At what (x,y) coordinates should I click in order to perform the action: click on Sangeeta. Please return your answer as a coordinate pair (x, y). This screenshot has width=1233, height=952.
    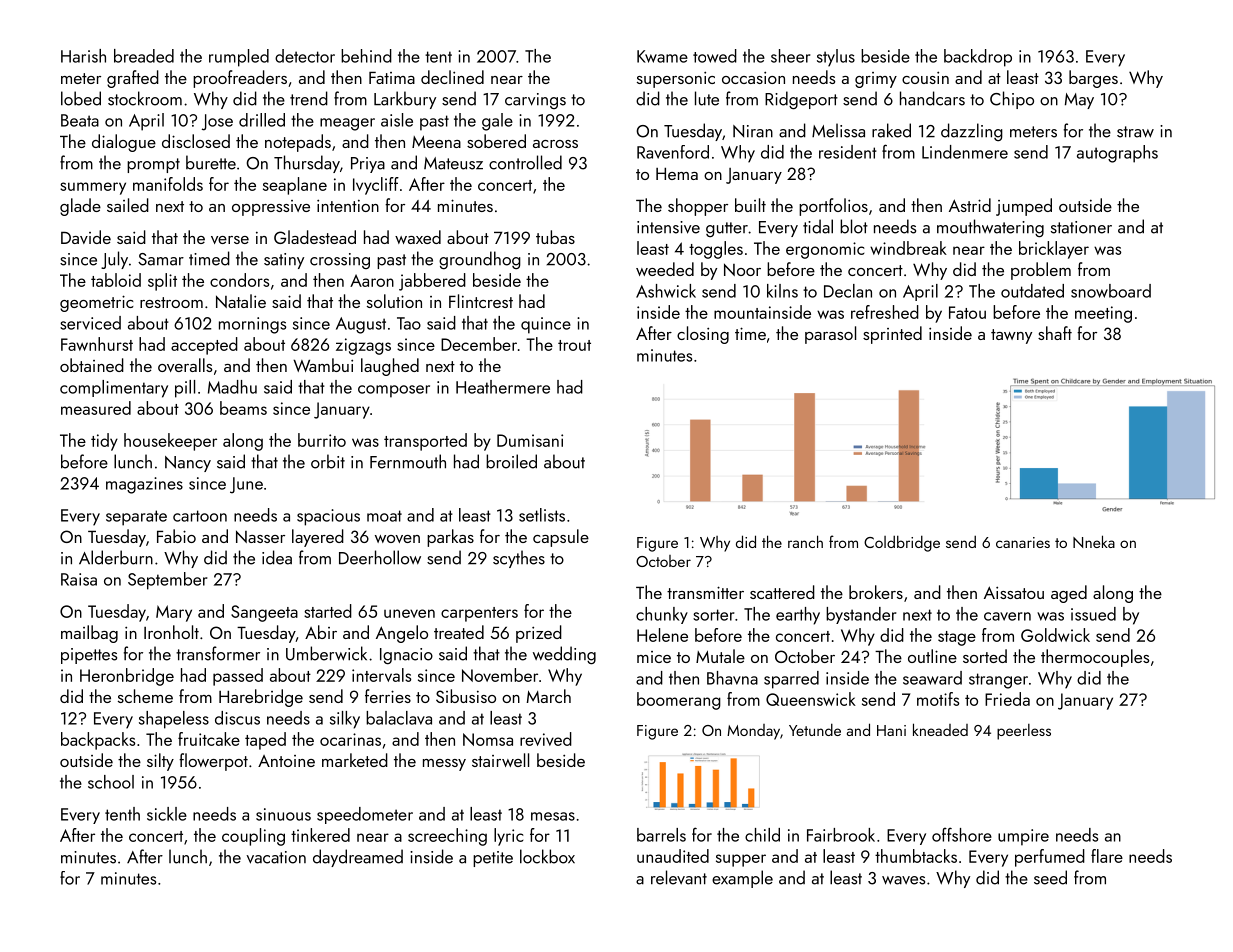
    Looking at the image, I should click on (264, 613).
